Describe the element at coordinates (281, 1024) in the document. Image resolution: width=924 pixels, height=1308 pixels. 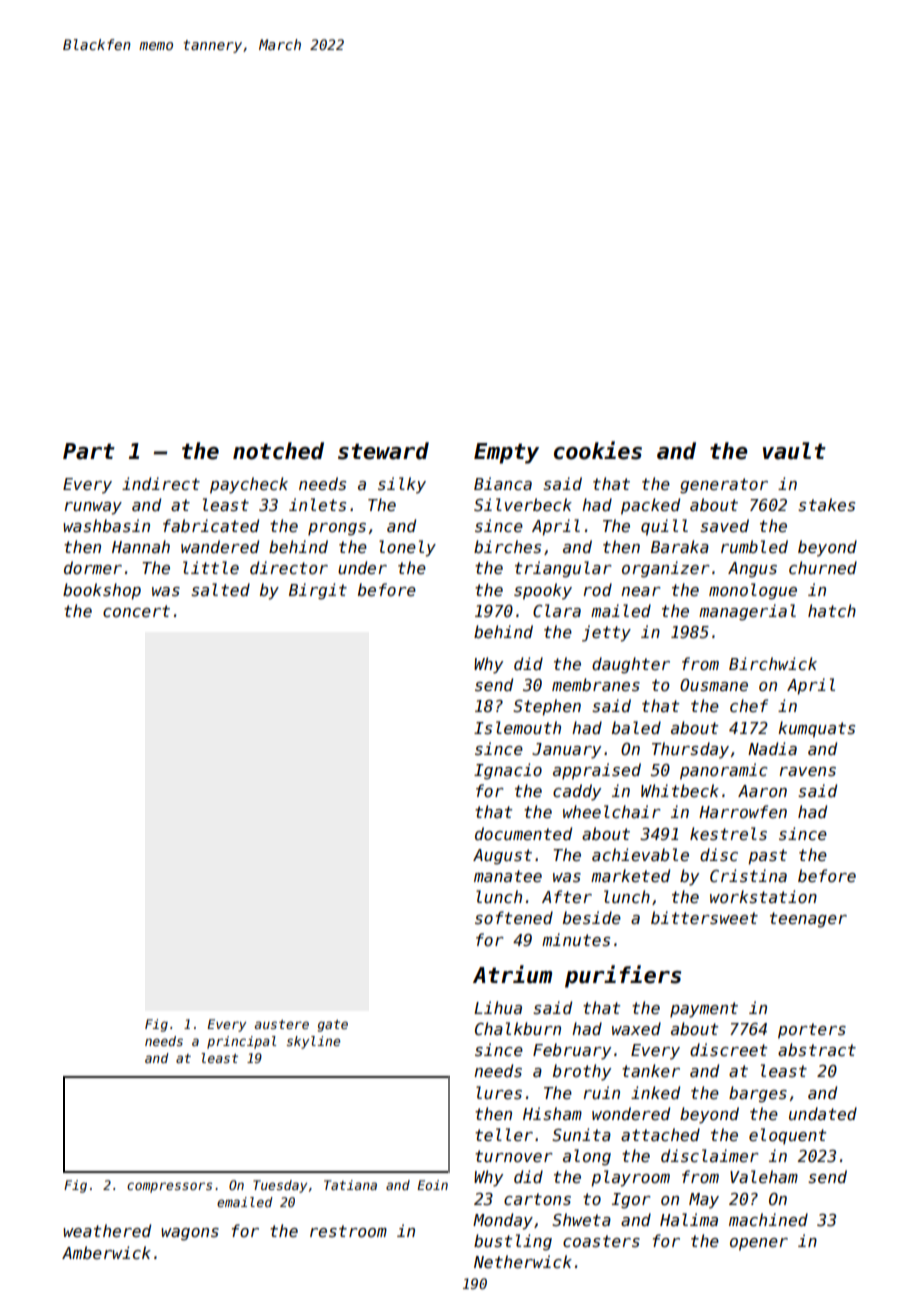
I see `austere` at that location.
